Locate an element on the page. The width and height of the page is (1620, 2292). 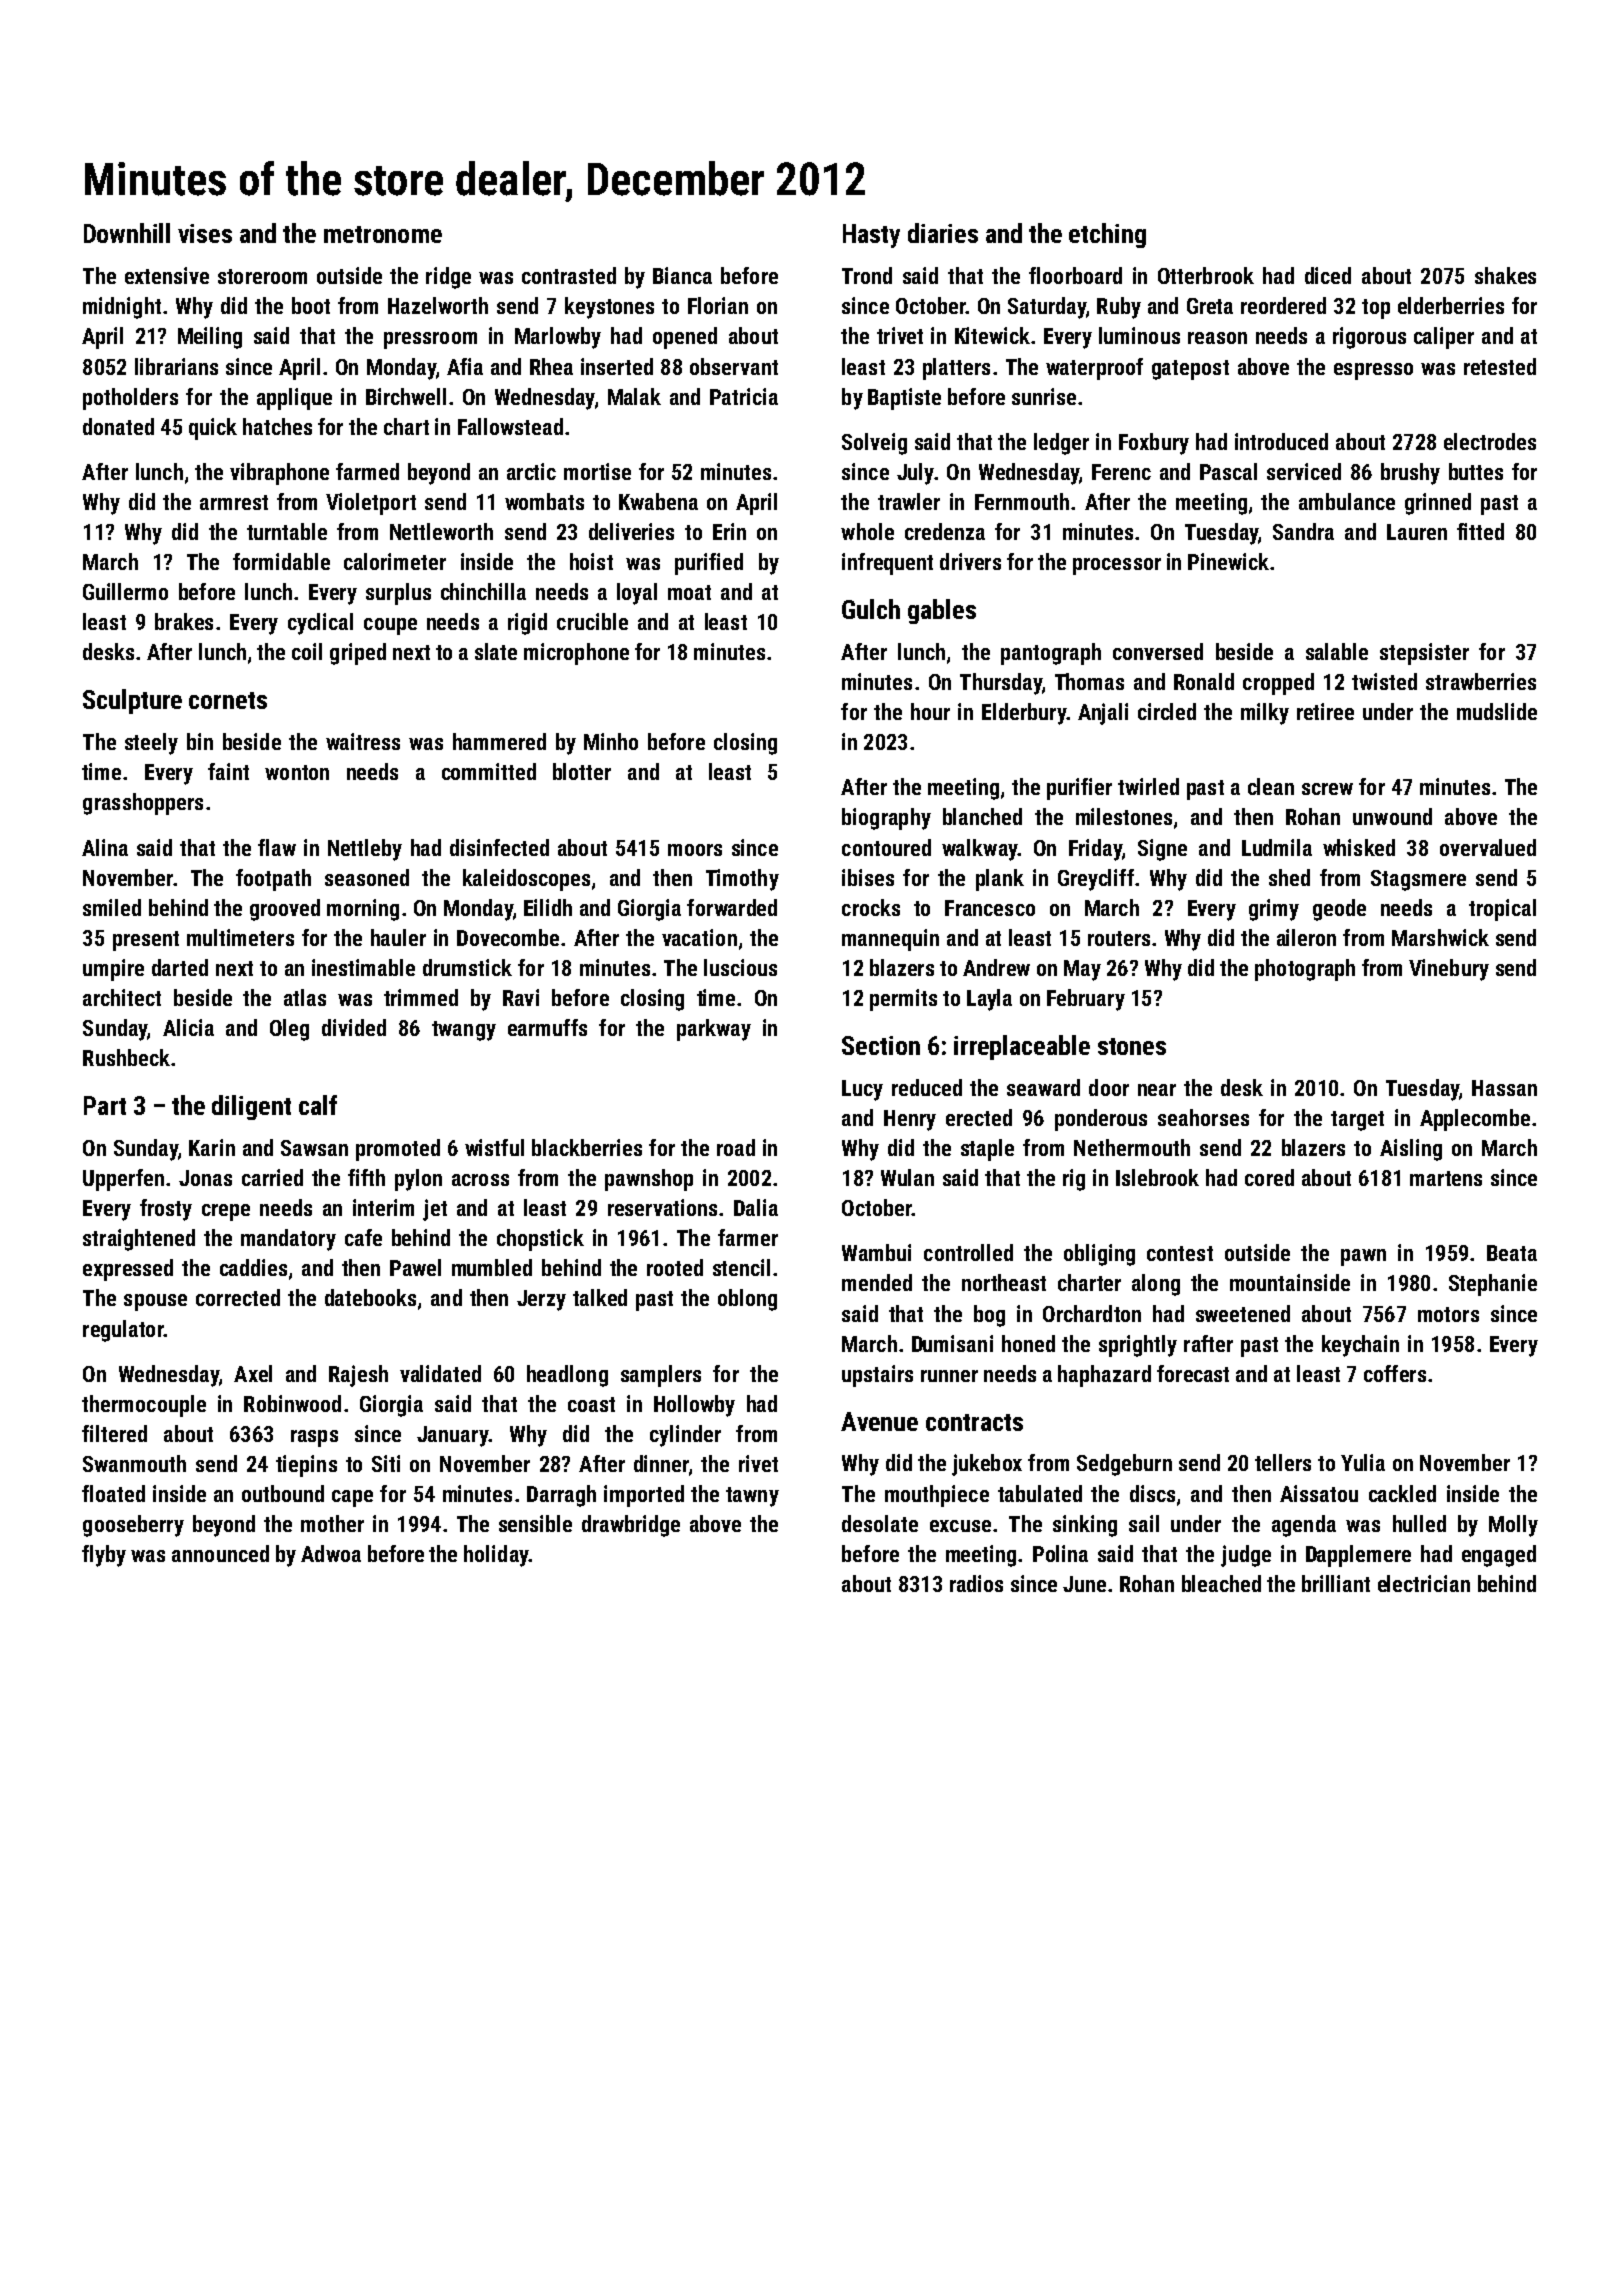
hour is located at coordinates (930, 711).
